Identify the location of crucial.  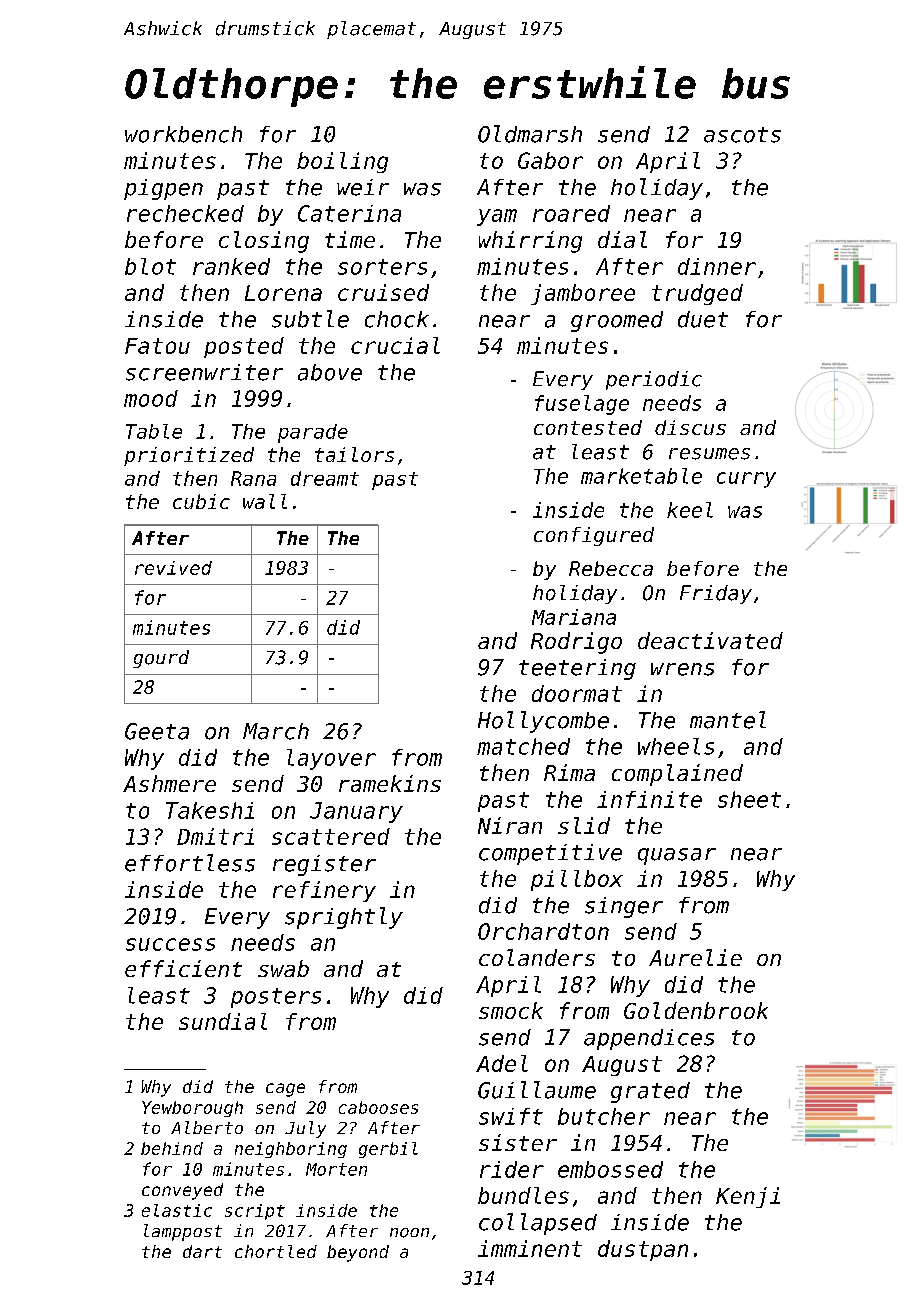
(395, 345).
